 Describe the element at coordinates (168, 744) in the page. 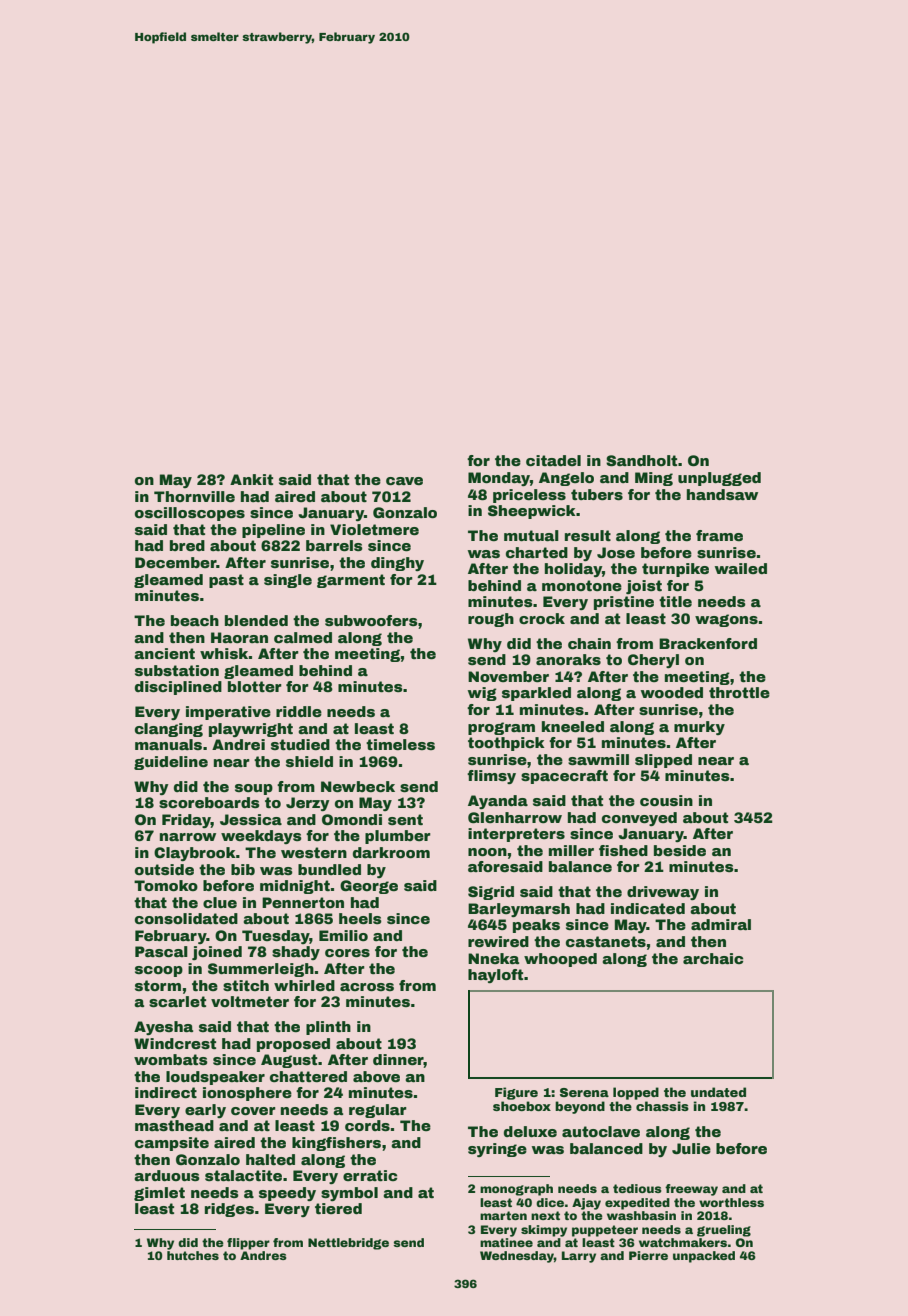

I see `manuals` at that location.
